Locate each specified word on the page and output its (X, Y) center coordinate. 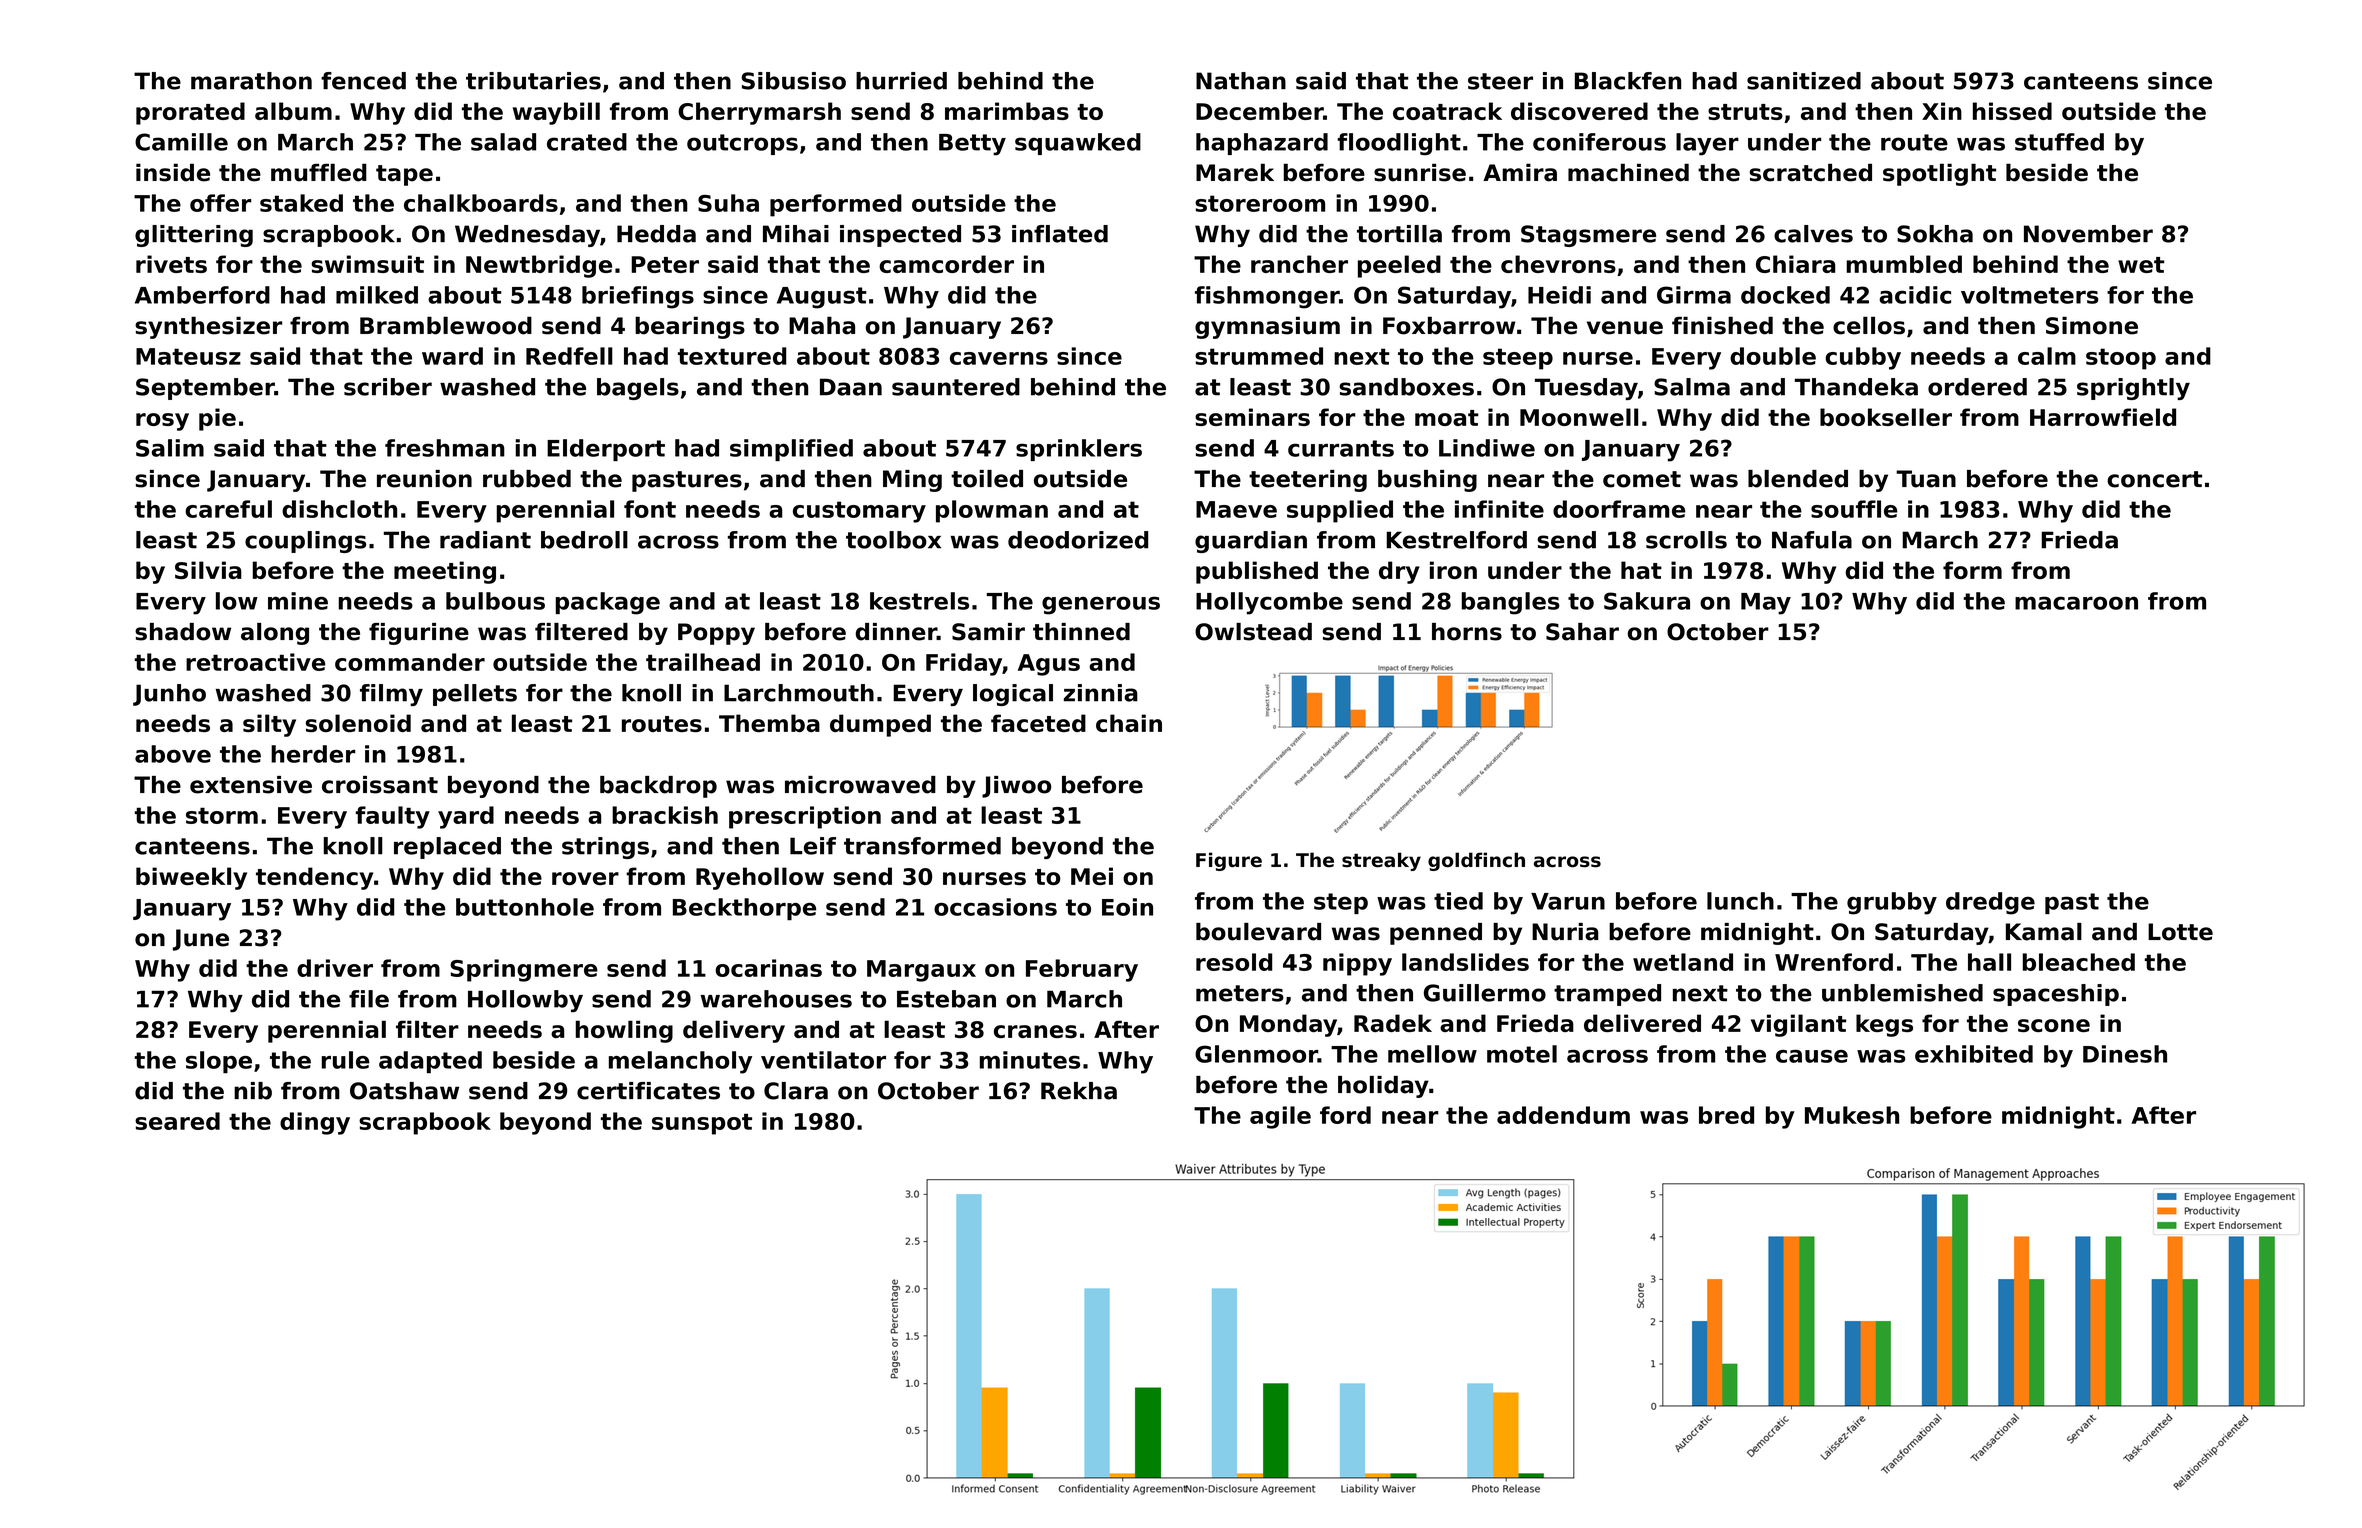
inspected (900, 236)
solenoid (358, 723)
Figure (1229, 861)
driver (335, 968)
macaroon (2076, 603)
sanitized (1804, 81)
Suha (728, 203)
